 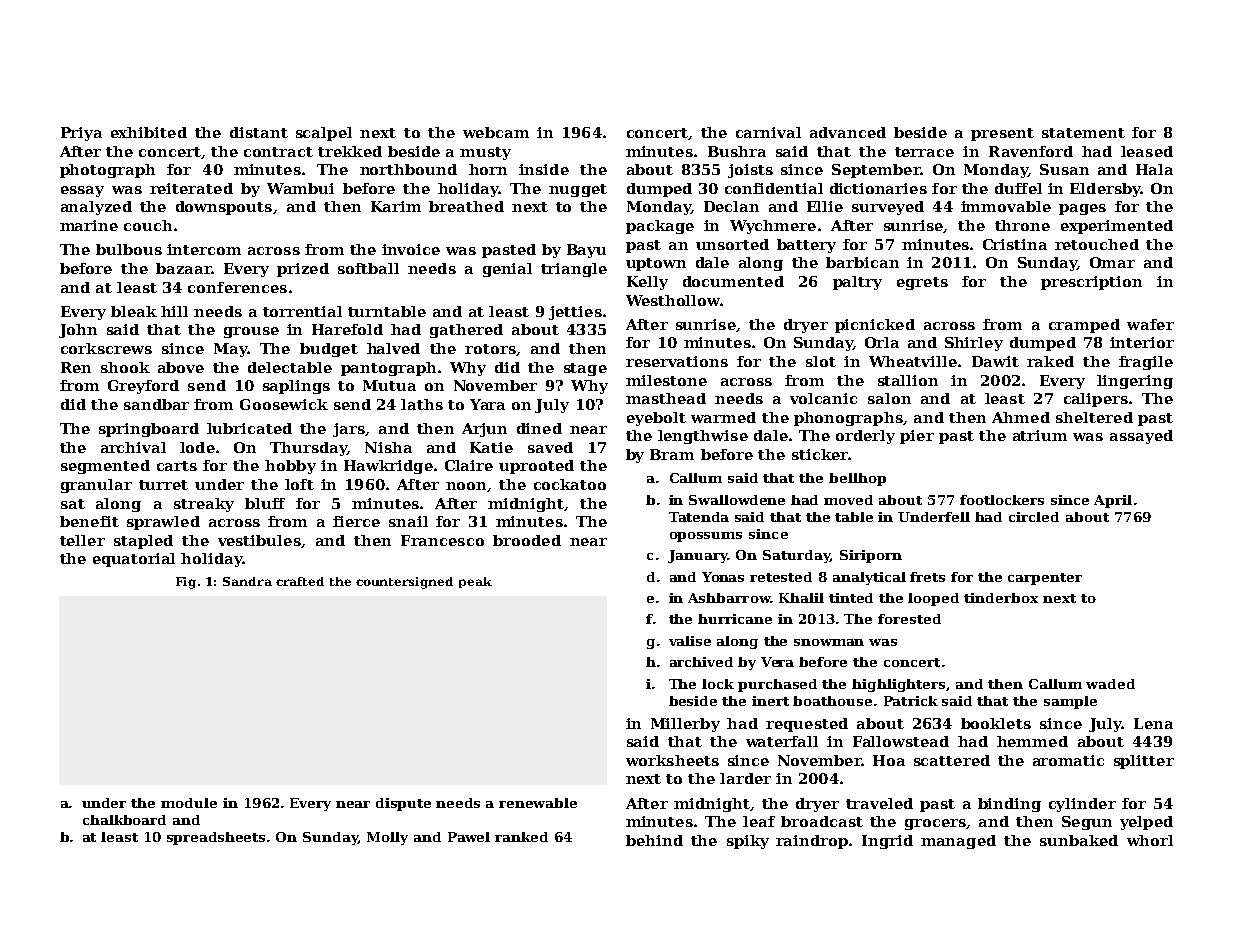 What do you see at coordinates (1002, 134) in the screenshot?
I see `present` at bounding box center [1002, 134].
